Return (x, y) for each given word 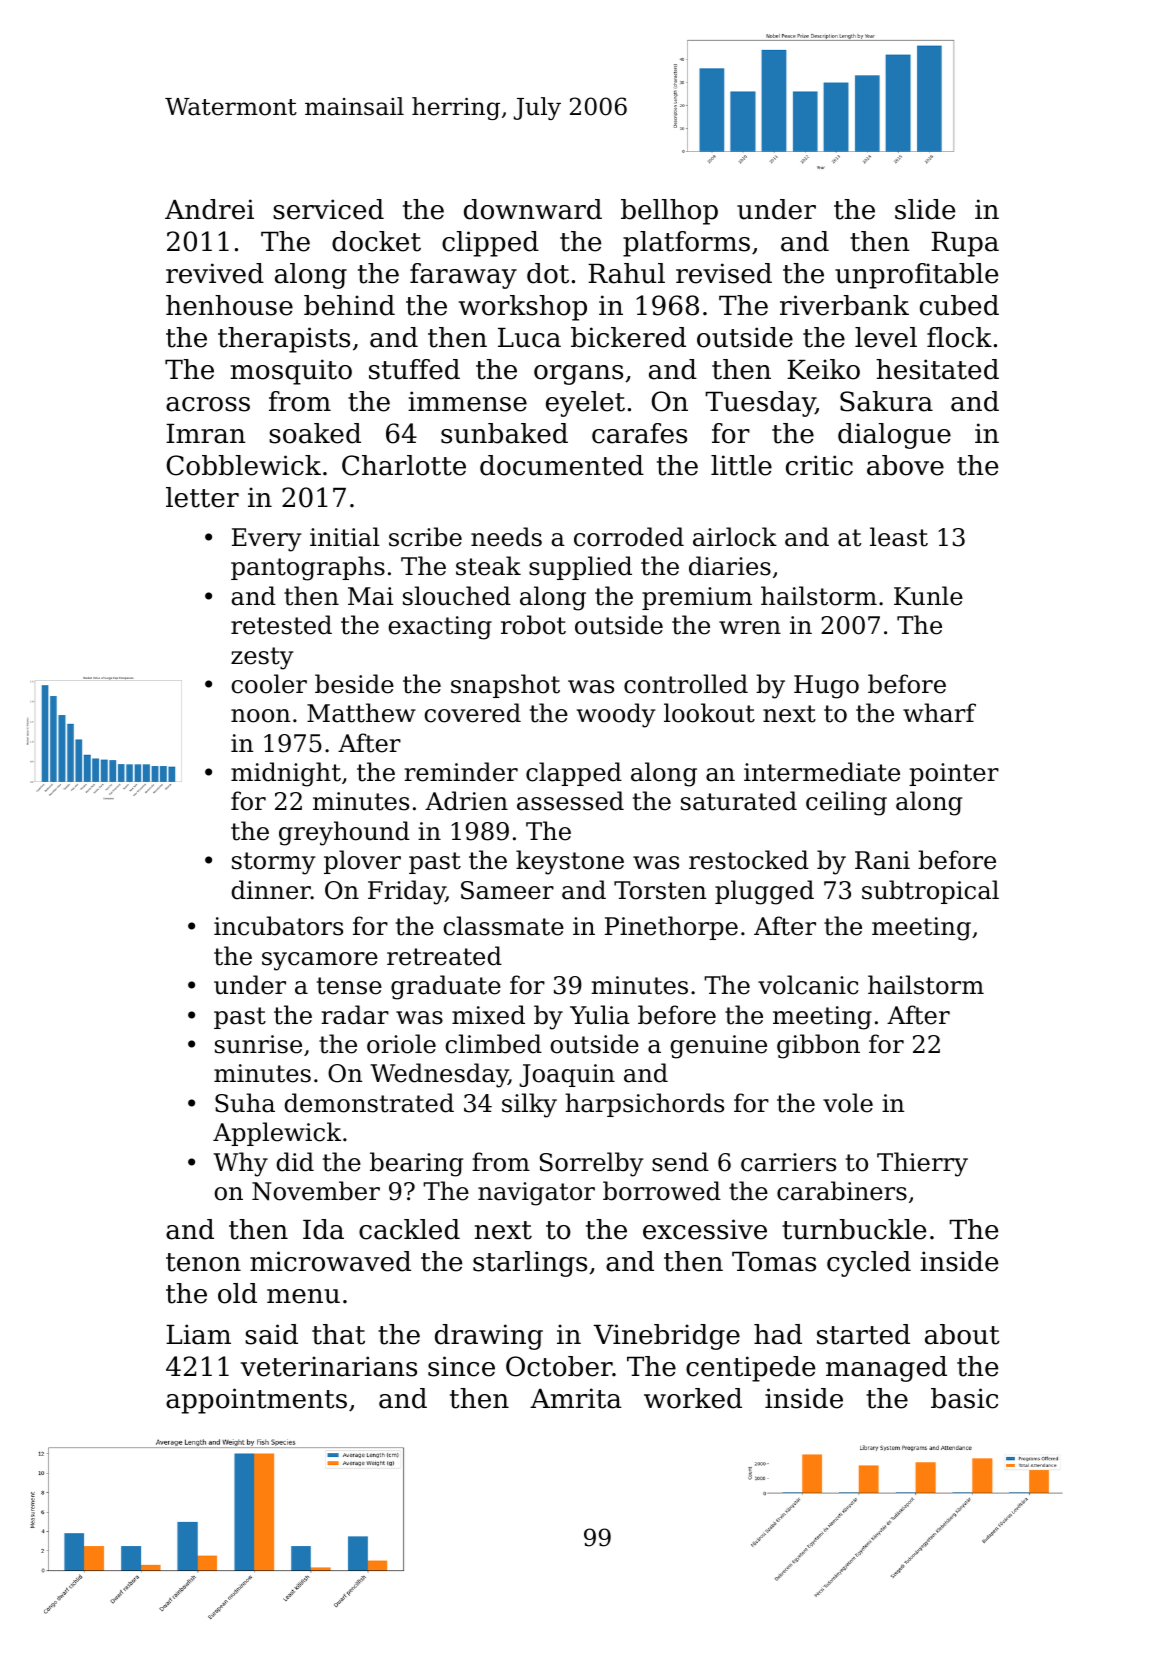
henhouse (229, 305)
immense (467, 401)
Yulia (600, 1015)
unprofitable (916, 276)
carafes (639, 433)
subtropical (930, 892)
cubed (959, 305)
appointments (256, 1401)
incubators (278, 926)
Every (267, 540)
